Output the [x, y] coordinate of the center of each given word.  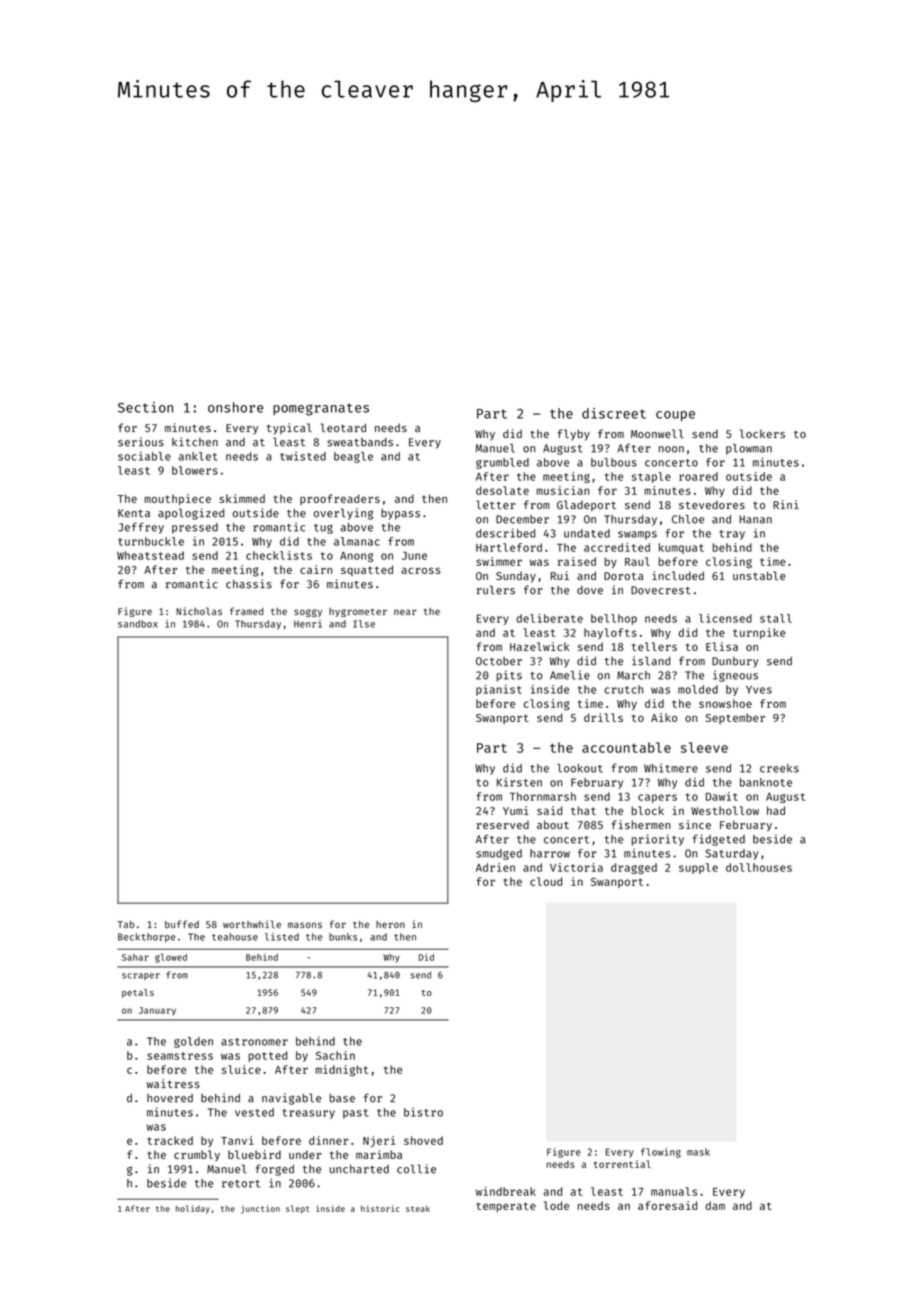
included [678, 575]
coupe [675, 416]
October [499, 661]
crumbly [197, 1155]
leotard [343, 427]
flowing [661, 1153]
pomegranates [321, 409]
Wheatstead [150, 555]
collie [416, 1169]
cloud [546, 881]
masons [305, 925]
